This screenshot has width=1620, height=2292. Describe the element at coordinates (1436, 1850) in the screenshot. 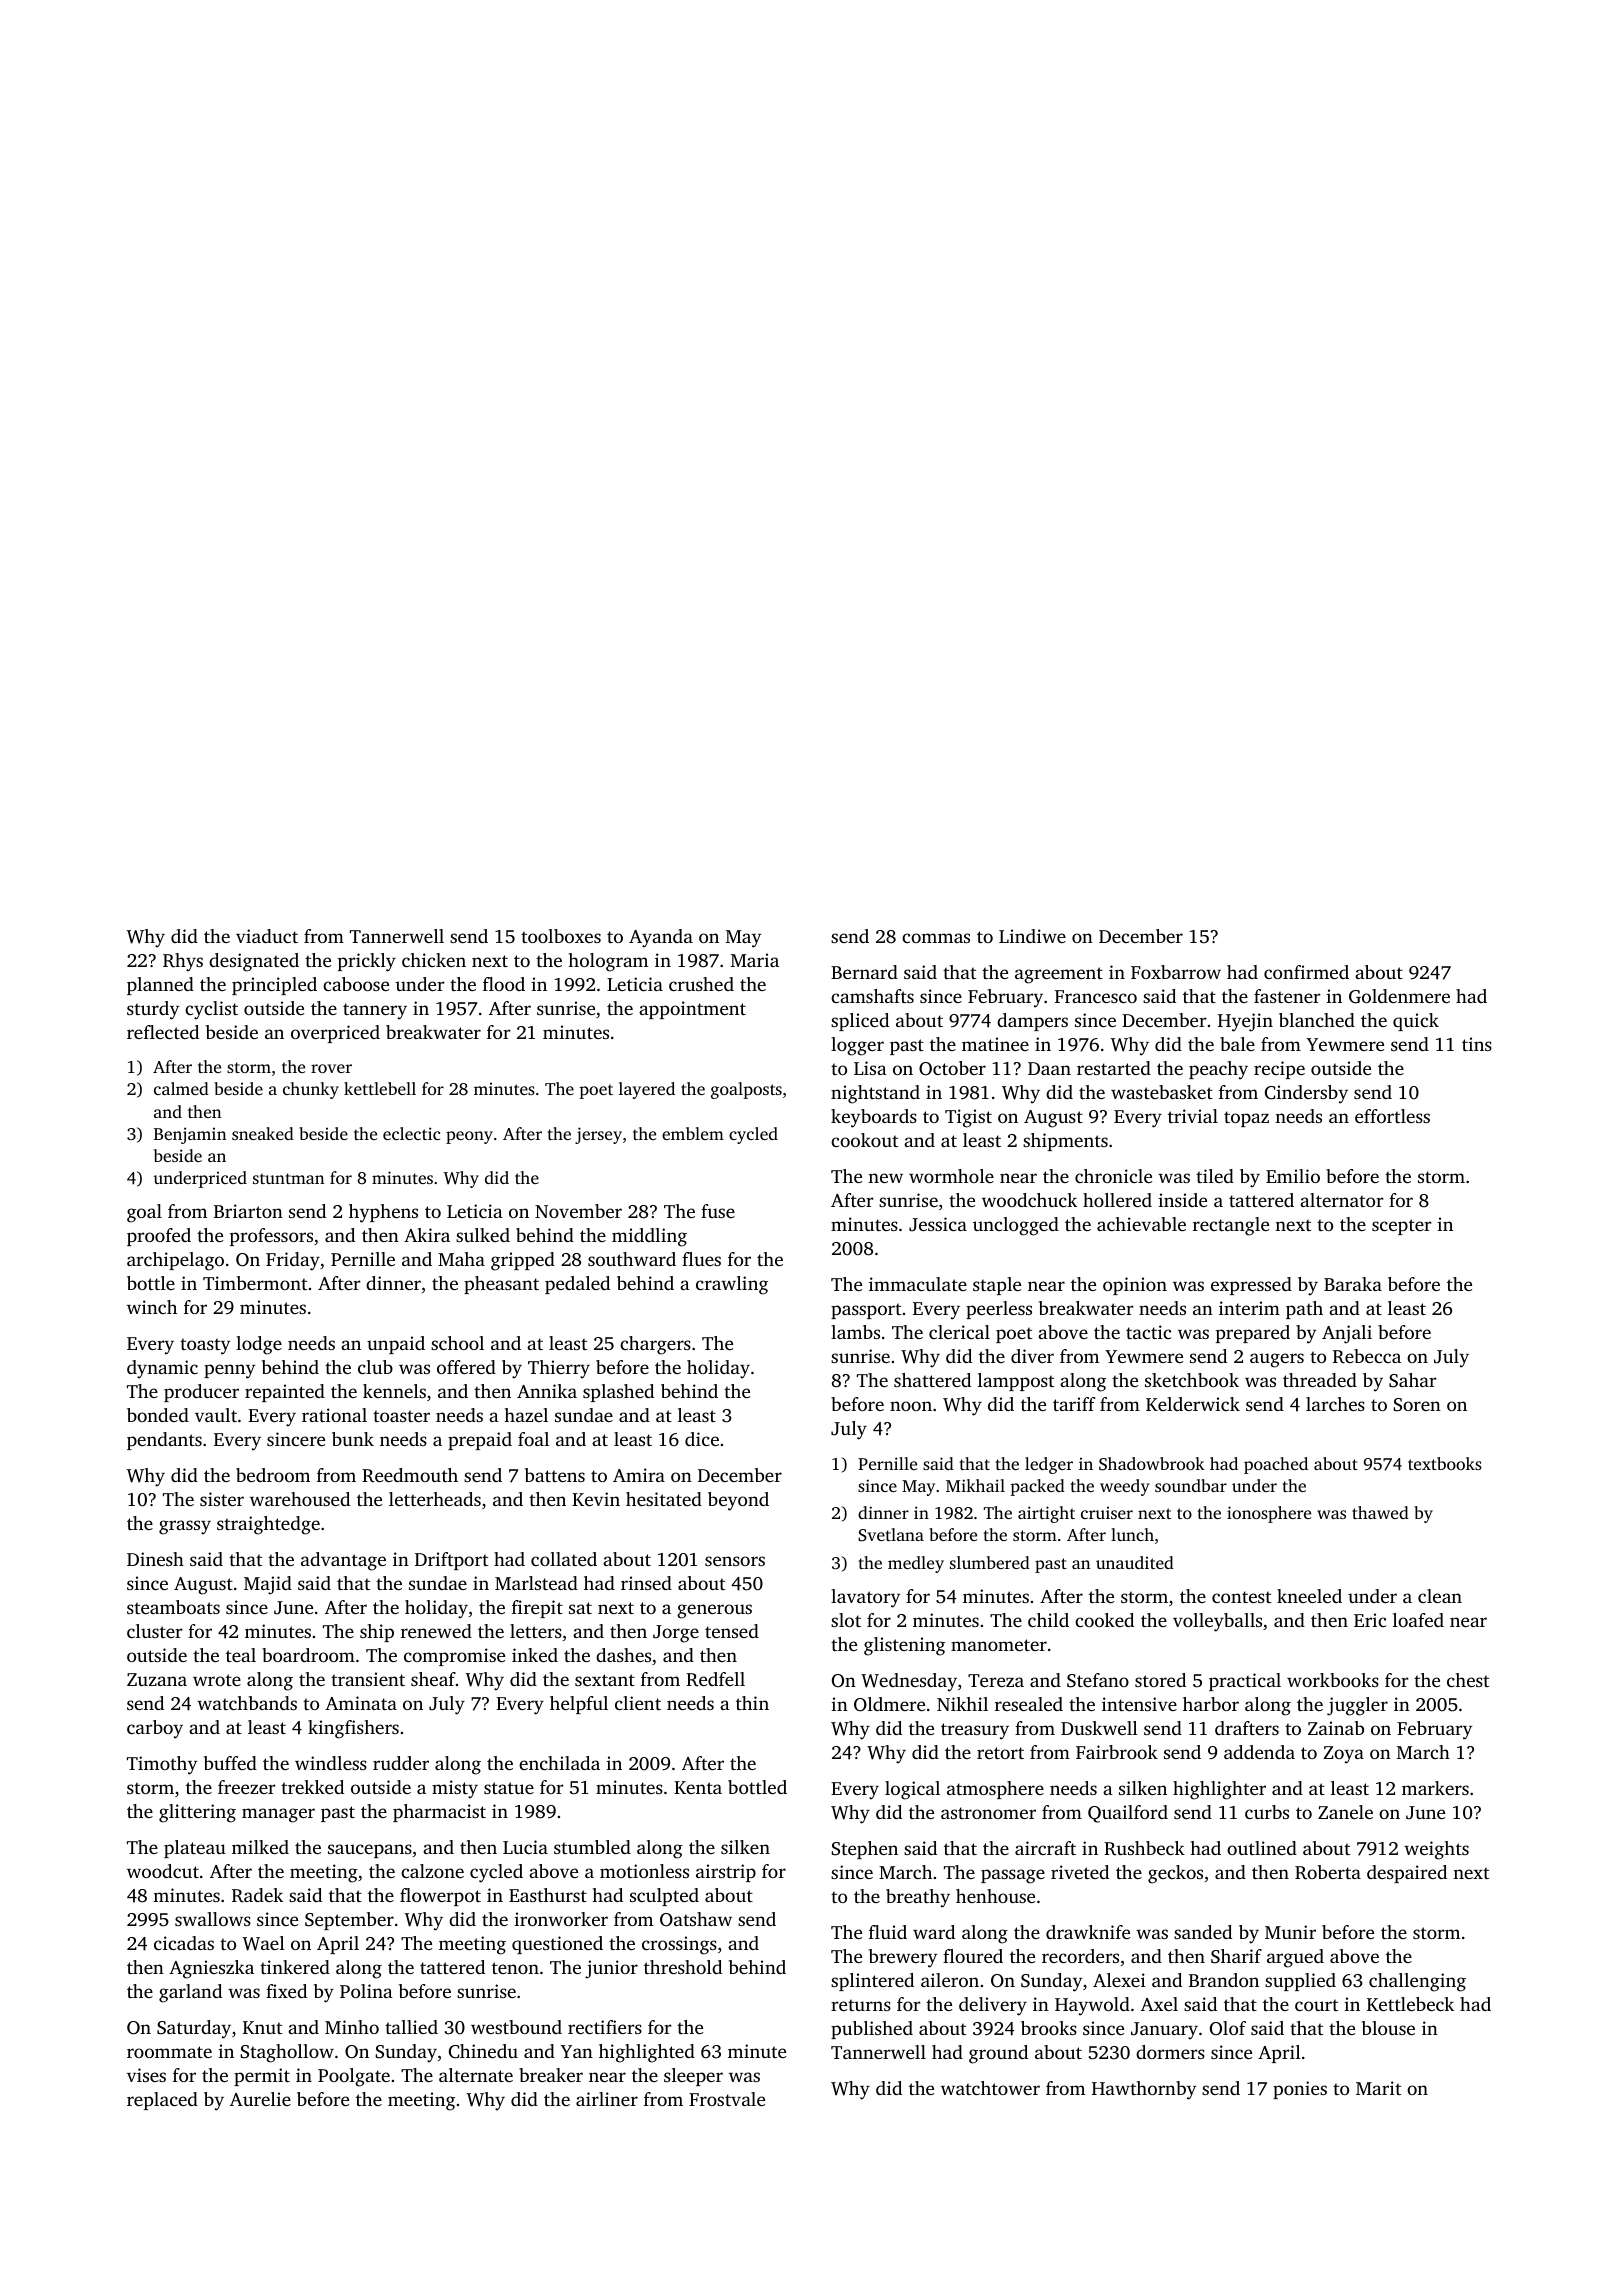

I see `weights` at that location.
